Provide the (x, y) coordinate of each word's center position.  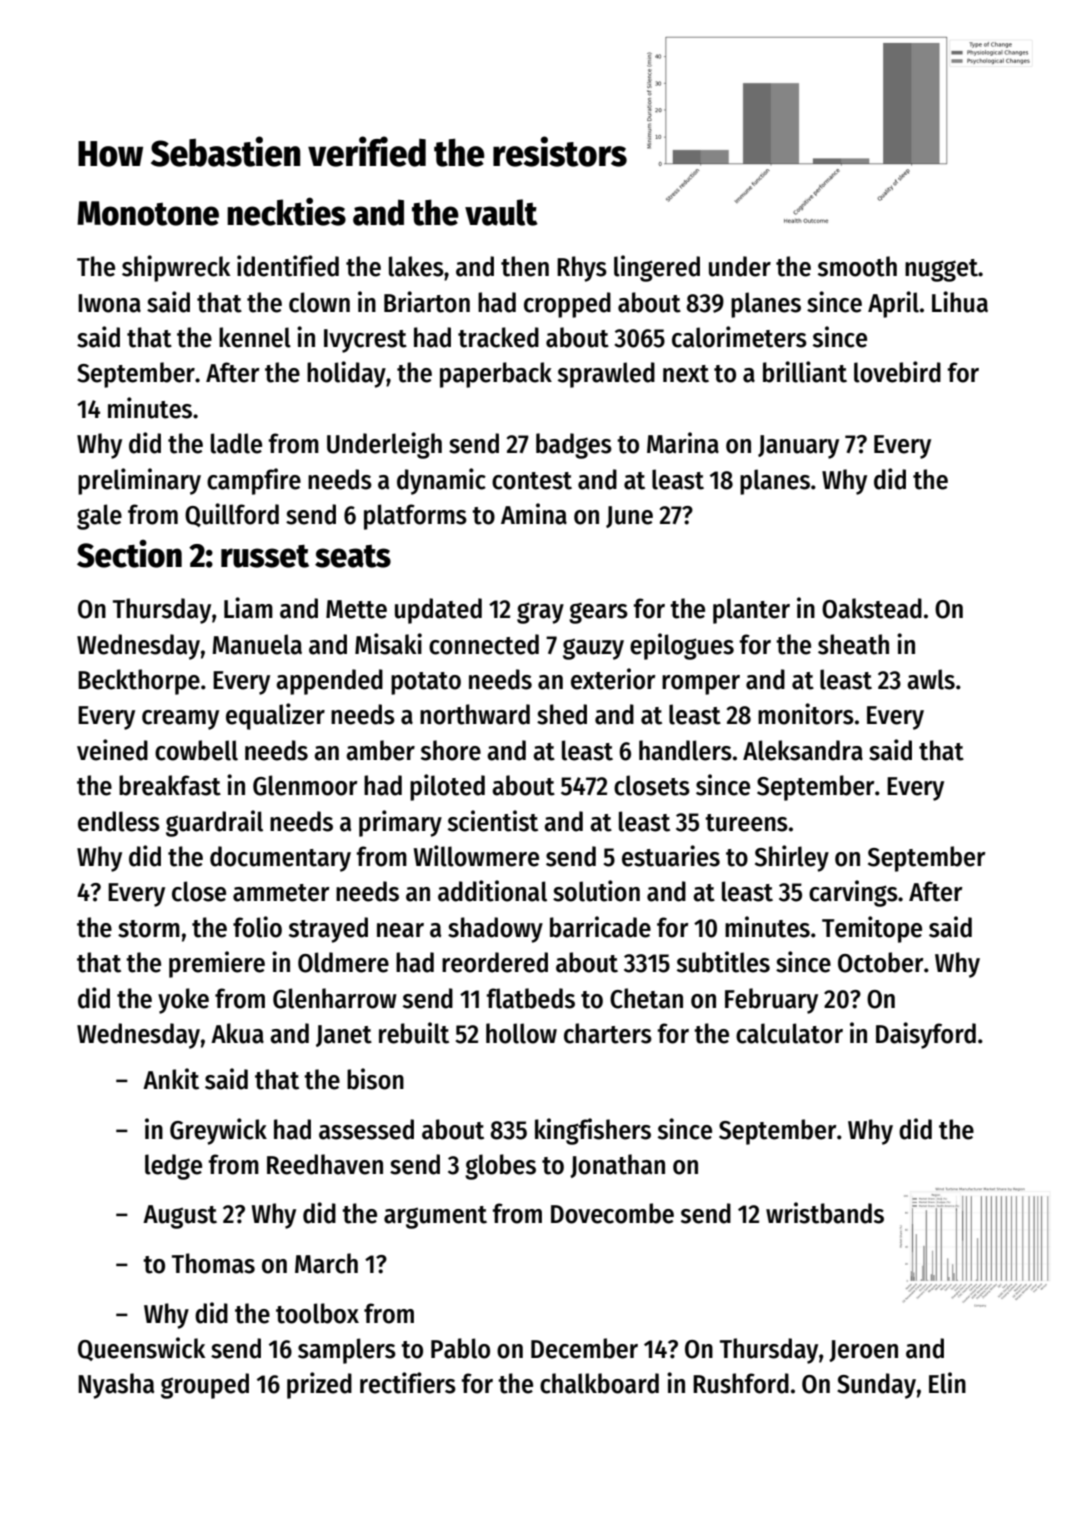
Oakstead (872, 608)
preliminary (139, 481)
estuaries (671, 856)
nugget (942, 270)
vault (501, 212)
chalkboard (599, 1383)
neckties (286, 211)
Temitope (872, 929)
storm (149, 929)
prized (319, 1385)
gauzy (593, 649)
